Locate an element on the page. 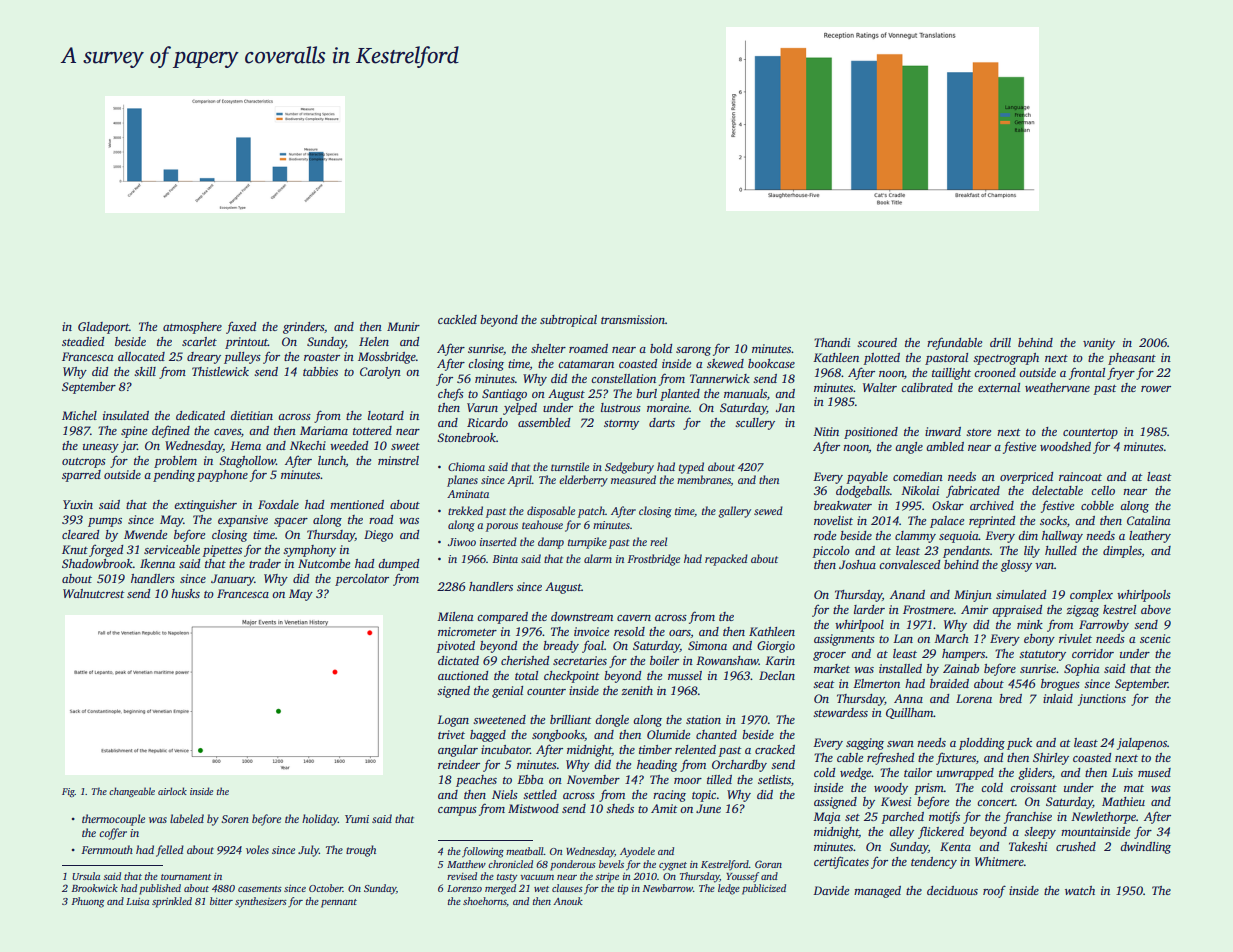 The width and height of the image is (1233, 952). payable is located at coordinates (867, 478).
